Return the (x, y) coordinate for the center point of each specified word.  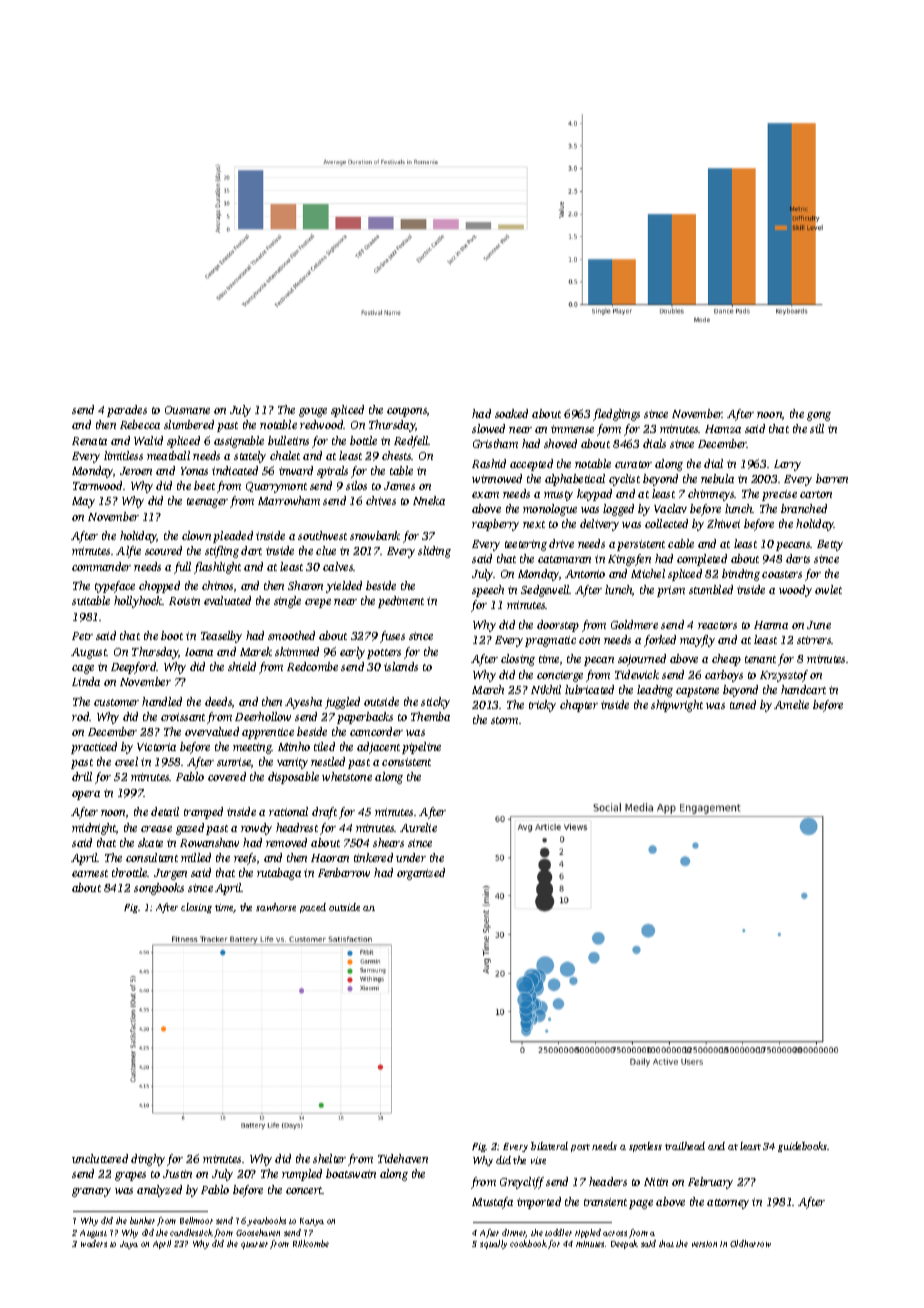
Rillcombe (311, 1243)
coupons (407, 412)
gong (819, 416)
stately (250, 457)
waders (94, 1243)
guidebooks (803, 1147)
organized (421, 874)
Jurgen (170, 874)
